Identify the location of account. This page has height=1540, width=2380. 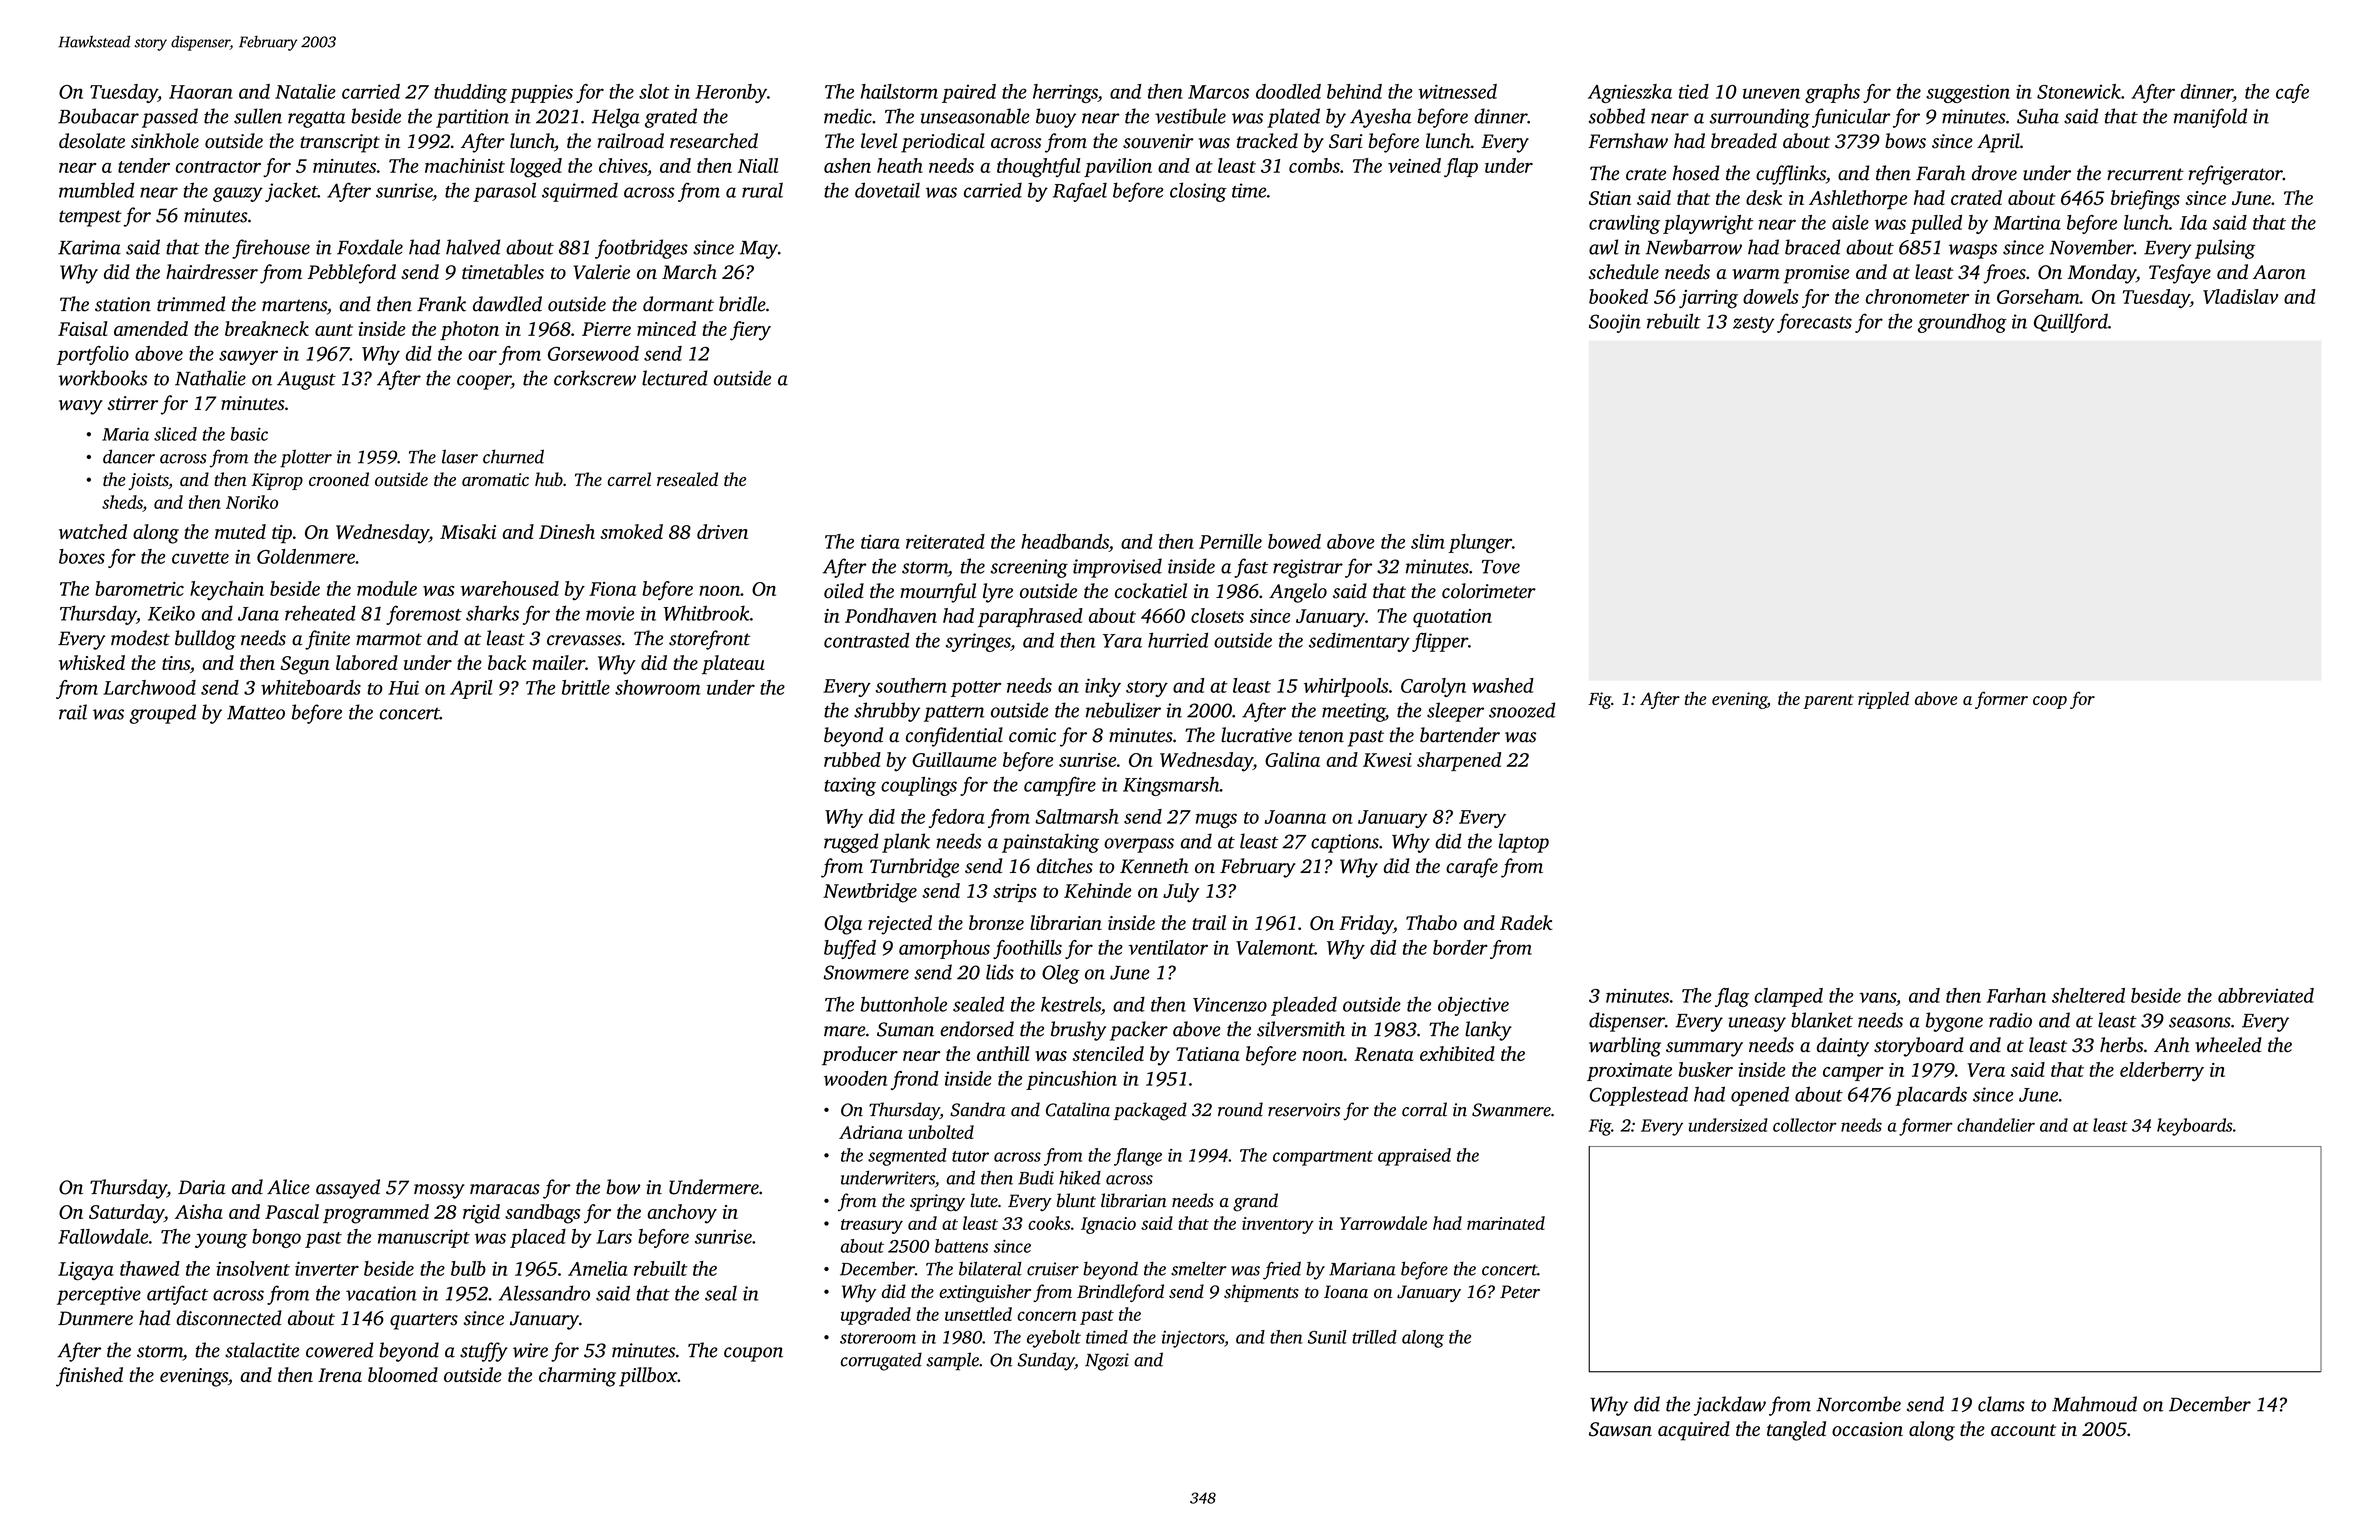
(2023, 1430).
